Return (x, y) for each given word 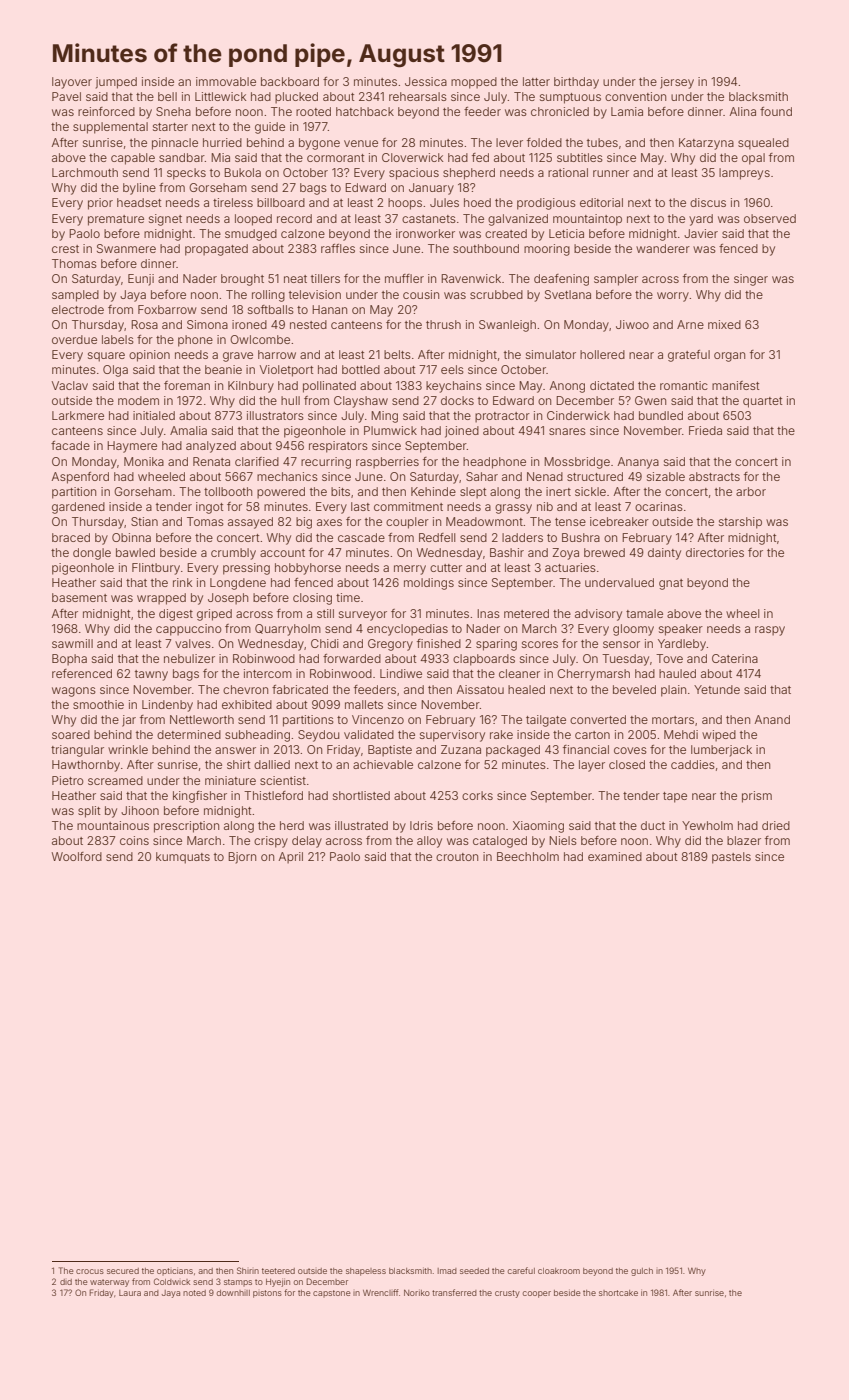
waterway (109, 1283)
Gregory (390, 645)
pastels (731, 858)
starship (740, 523)
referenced (82, 673)
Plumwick (390, 430)
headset (139, 202)
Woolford (77, 856)
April (291, 858)
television (315, 294)
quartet (762, 402)
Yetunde (717, 689)
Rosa (144, 324)
